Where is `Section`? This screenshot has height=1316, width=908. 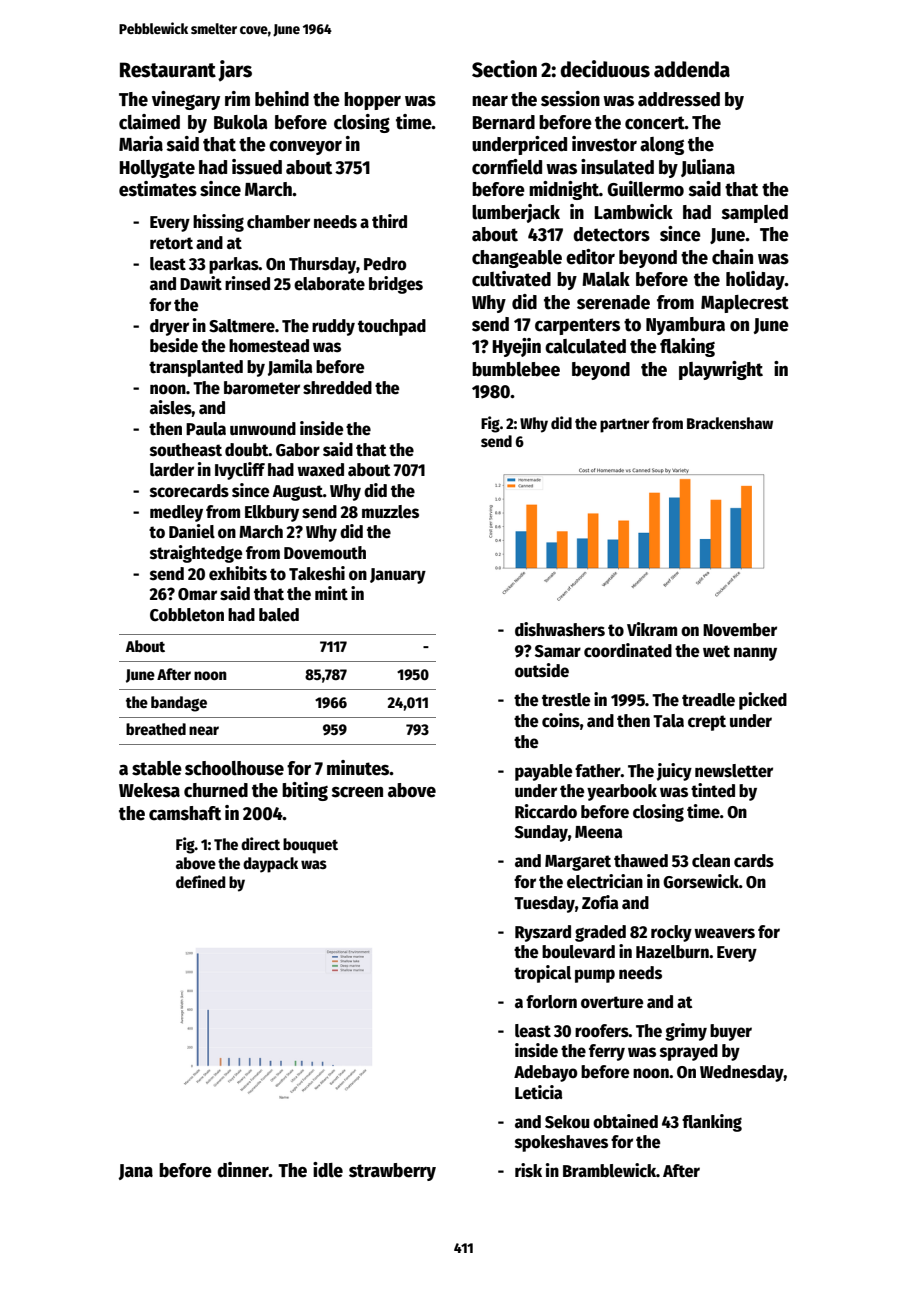
Section is located at coordinates (504, 69).
